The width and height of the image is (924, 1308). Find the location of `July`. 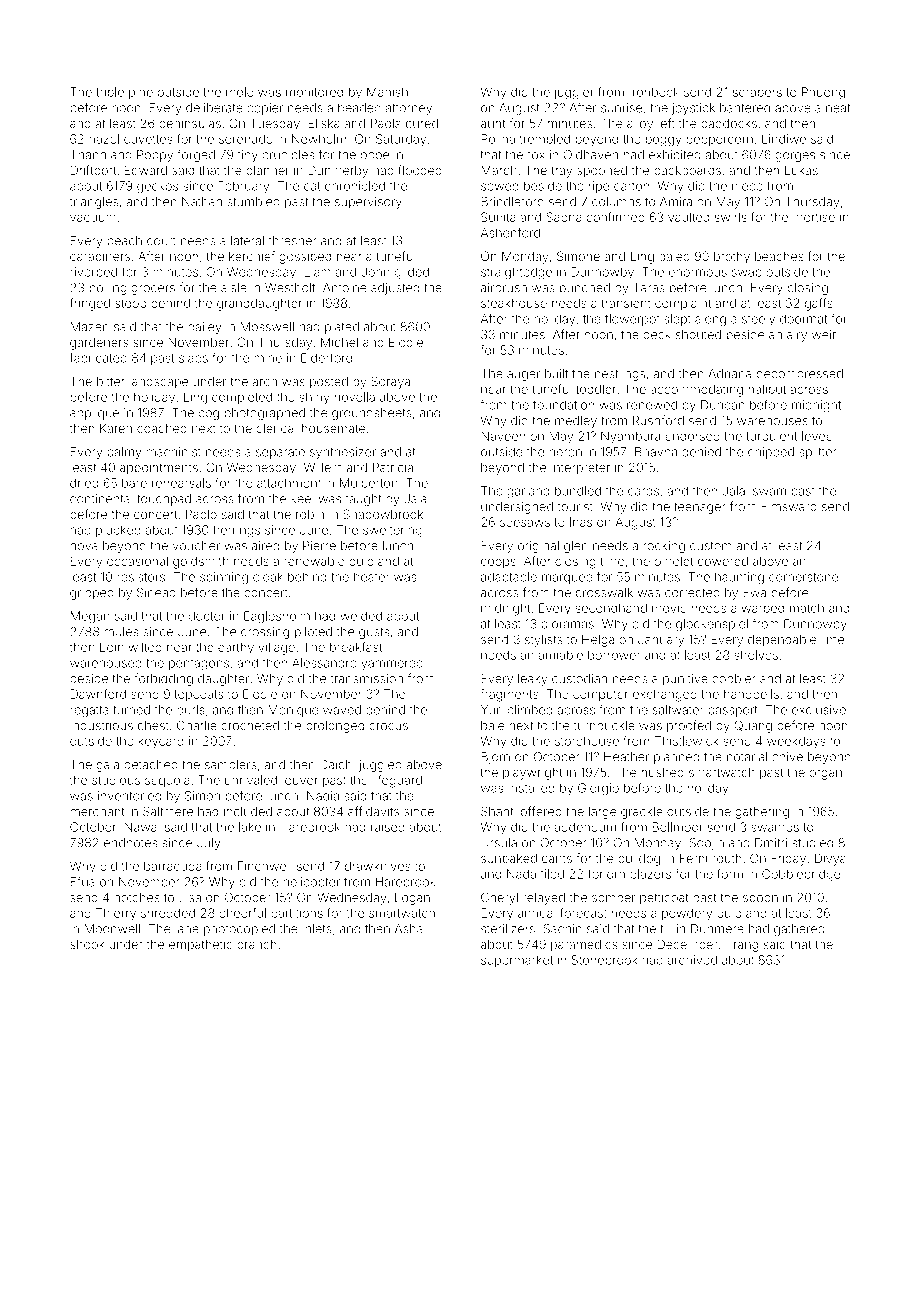

July is located at coordinates (209, 844).
